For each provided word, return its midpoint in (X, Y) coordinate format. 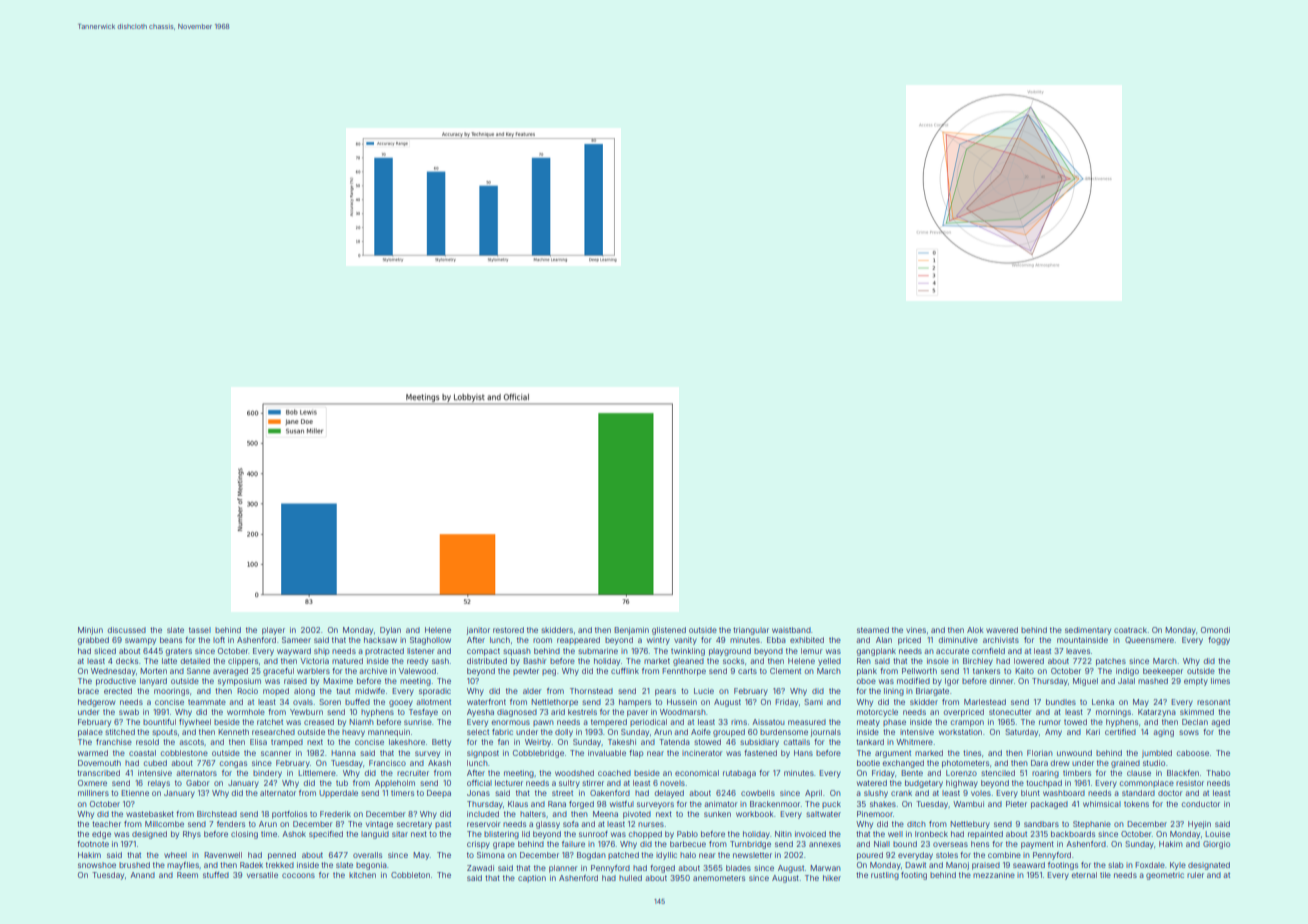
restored (508, 630)
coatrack (1130, 630)
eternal (1084, 875)
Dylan (390, 631)
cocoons (298, 875)
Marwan (826, 868)
